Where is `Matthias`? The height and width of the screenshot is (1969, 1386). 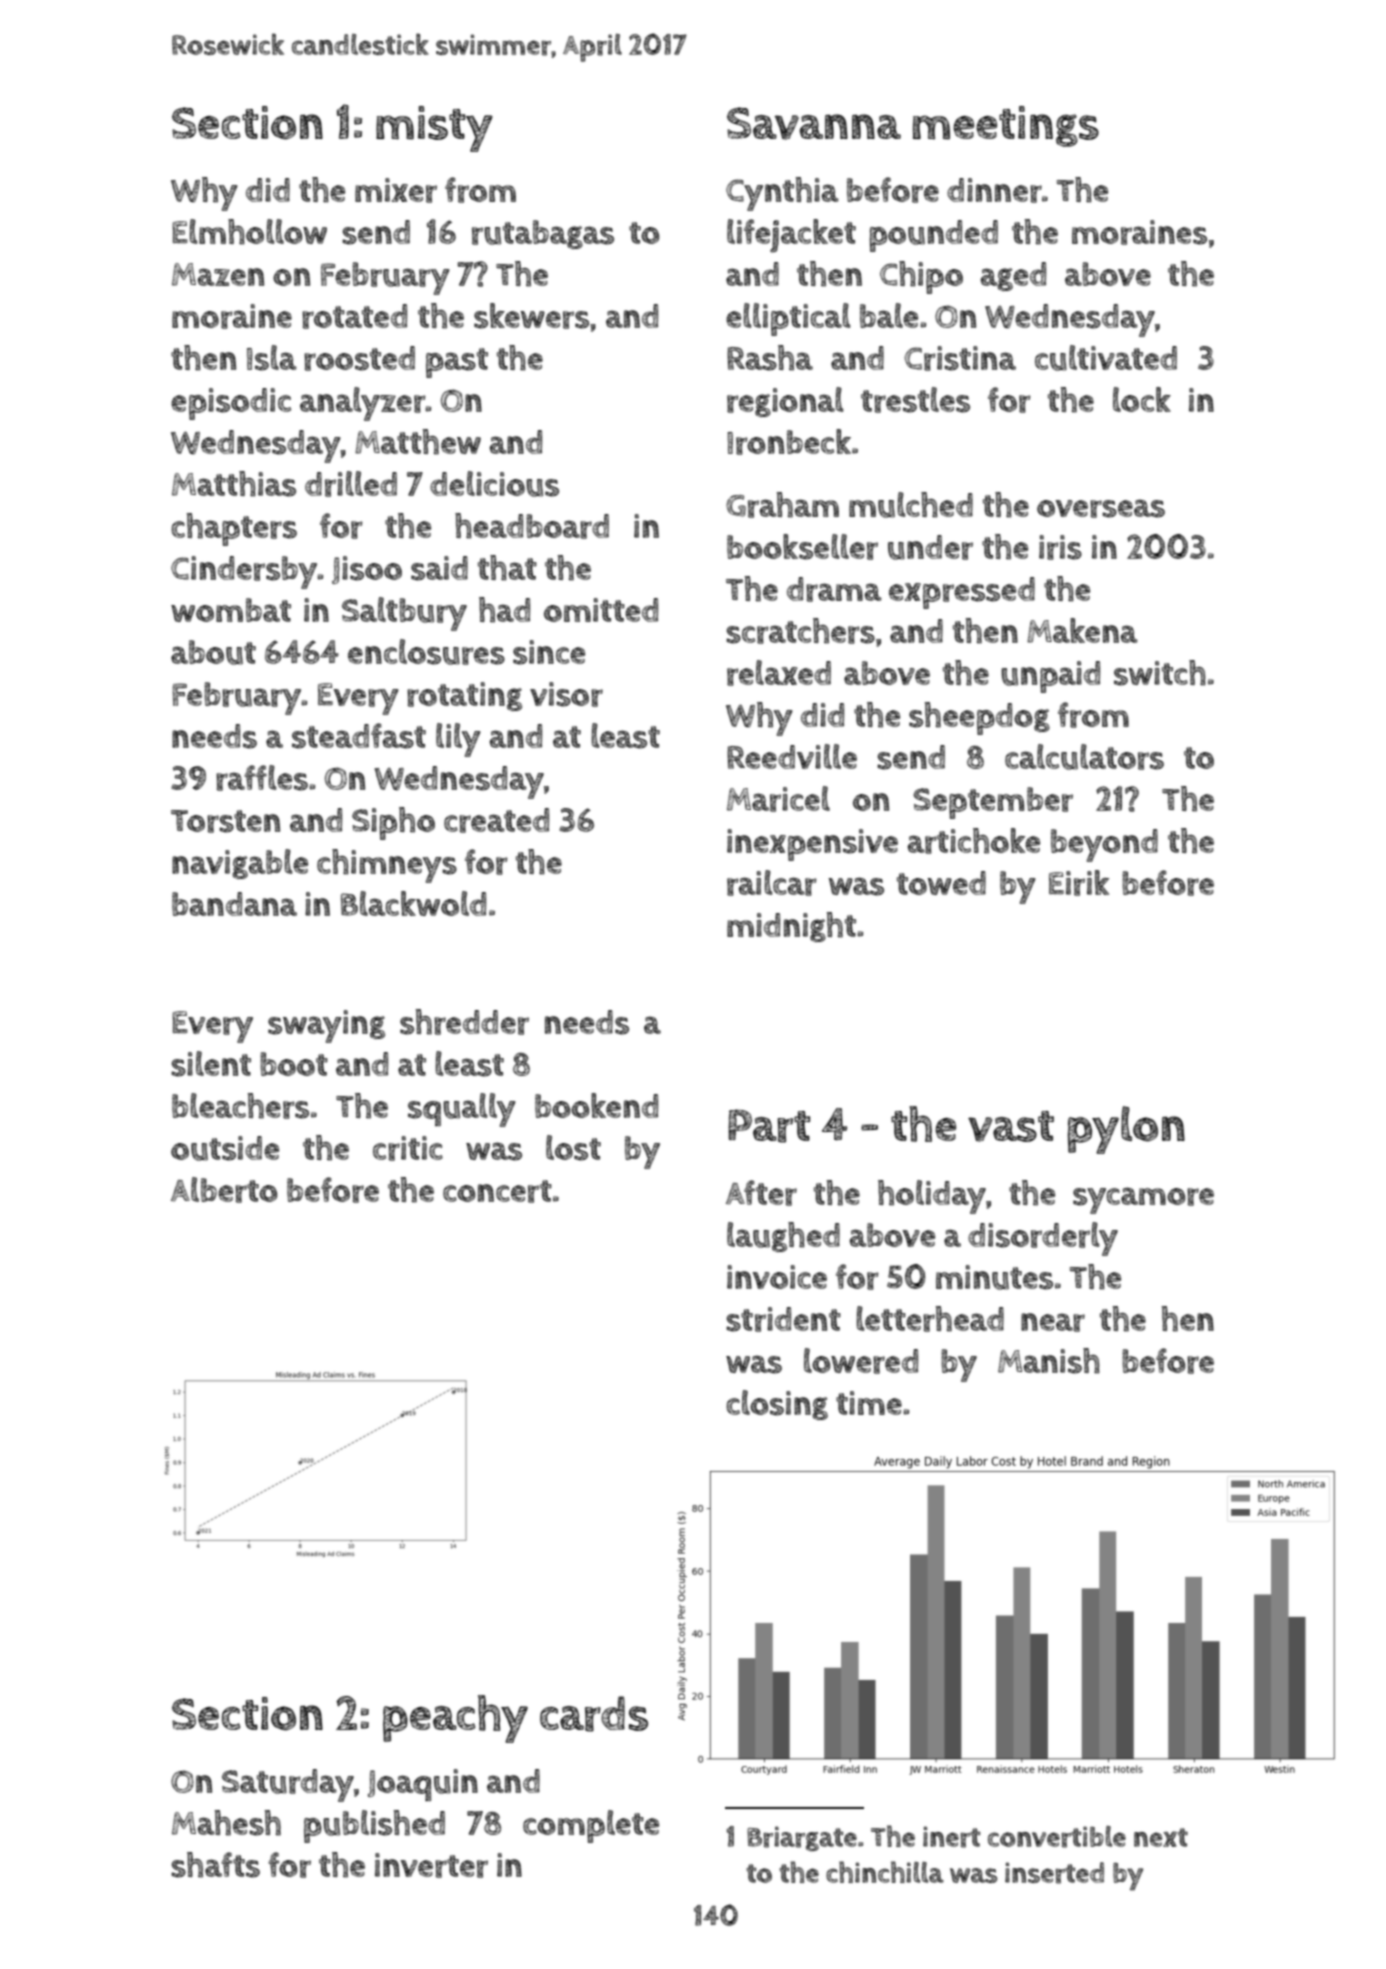
Matthias is located at coordinates (234, 484).
